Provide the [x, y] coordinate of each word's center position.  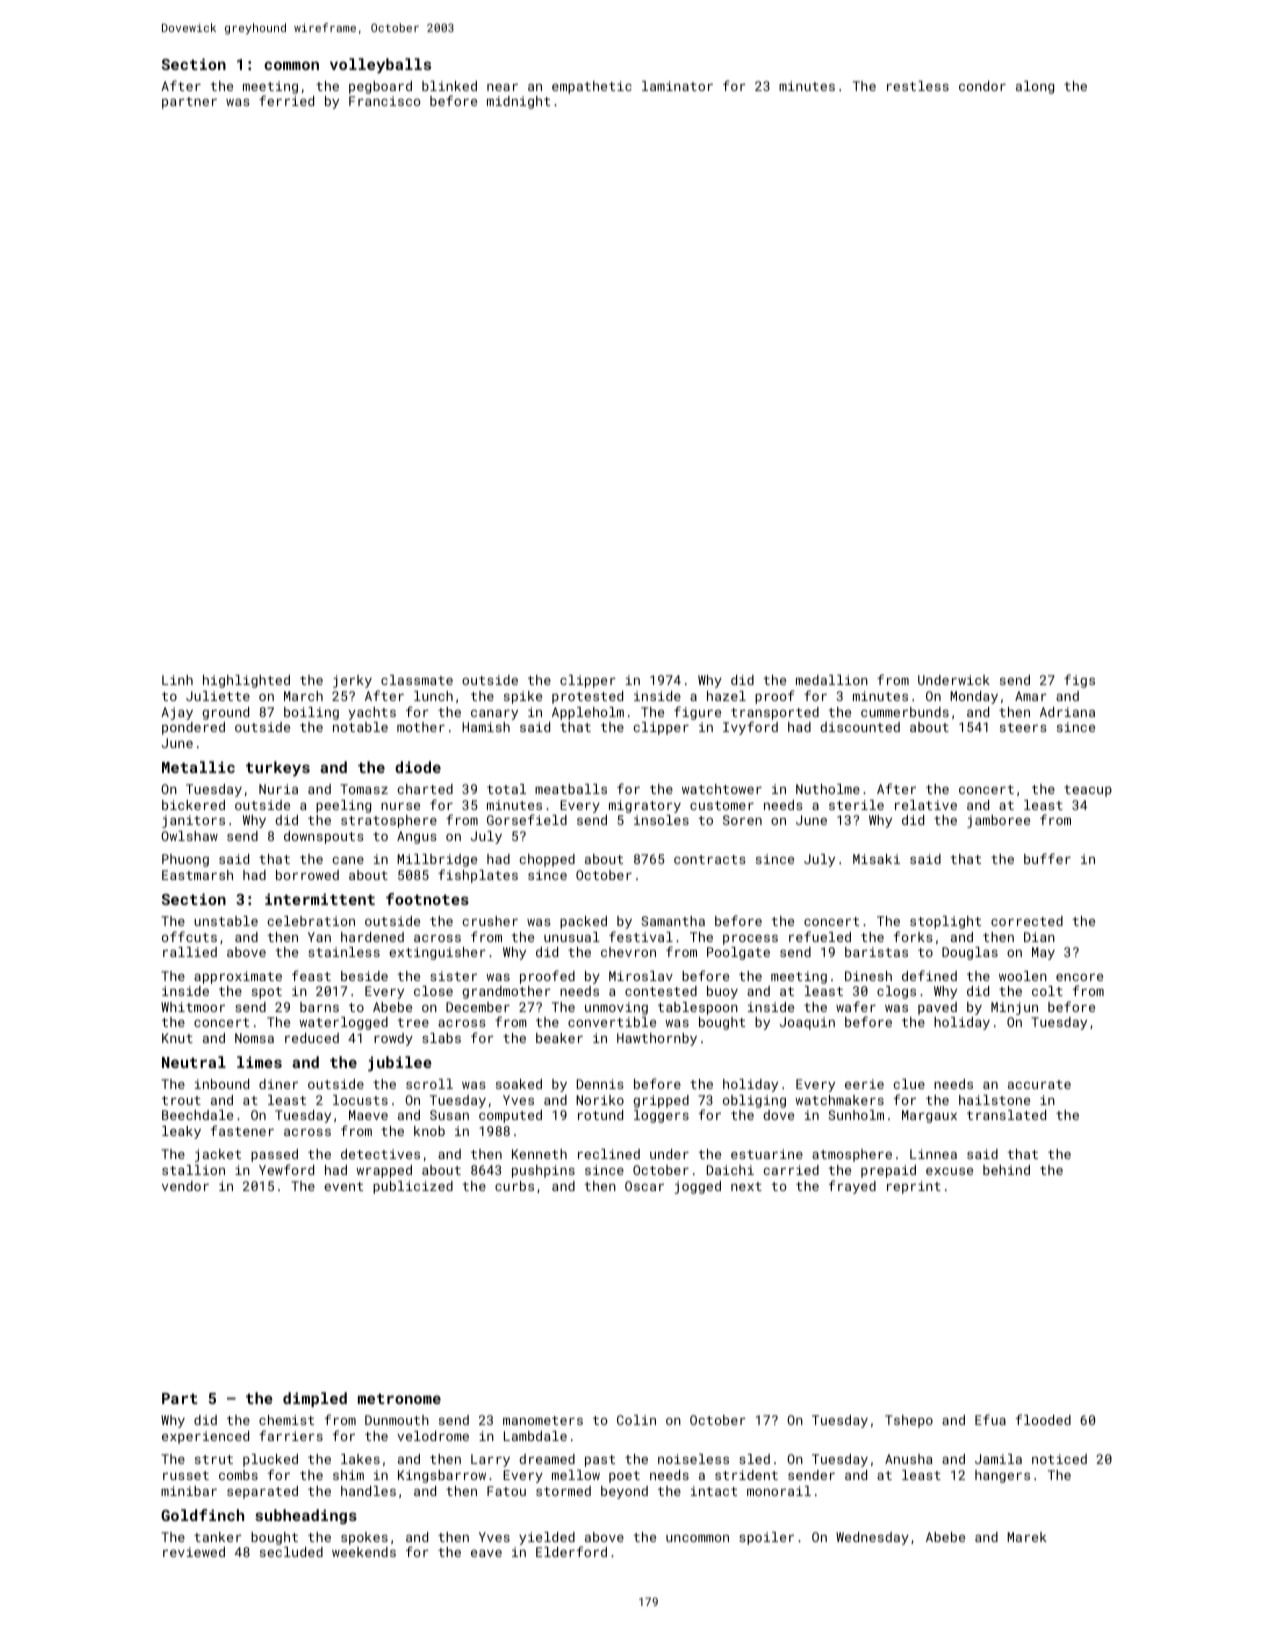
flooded [1043, 1419]
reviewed [194, 1552]
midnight [518, 102]
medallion [832, 680]
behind [1006, 1170]
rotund [600, 1115]
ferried [286, 100]
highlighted [246, 681]
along [1035, 87]
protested [587, 697]
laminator [677, 86]
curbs [514, 1186]
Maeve [368, 1115]
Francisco [385, 101]
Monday [974, 697]
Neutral [194, 1062]
